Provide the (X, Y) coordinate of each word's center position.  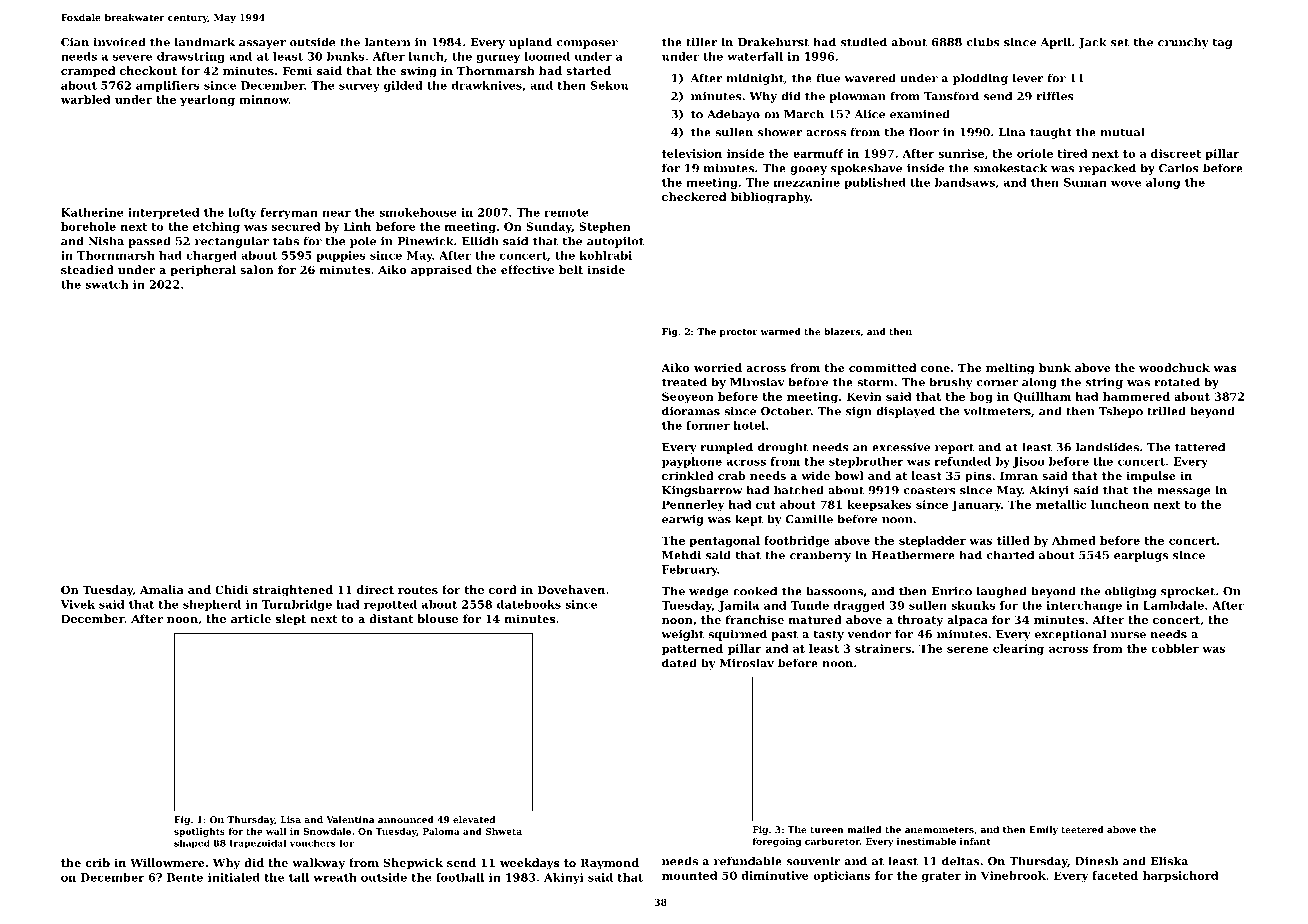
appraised (441, 271)
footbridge (797, 541)
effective (528, 269)
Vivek (78, 604)
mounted (689, 875)
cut (766, 505)
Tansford (951, 96)
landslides (1107, 447)
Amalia (162, 589)
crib (97, 862)
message (1183, 492)
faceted (1115, 875)
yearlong (207, 100)
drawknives (487, 85)
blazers (842, 331)
